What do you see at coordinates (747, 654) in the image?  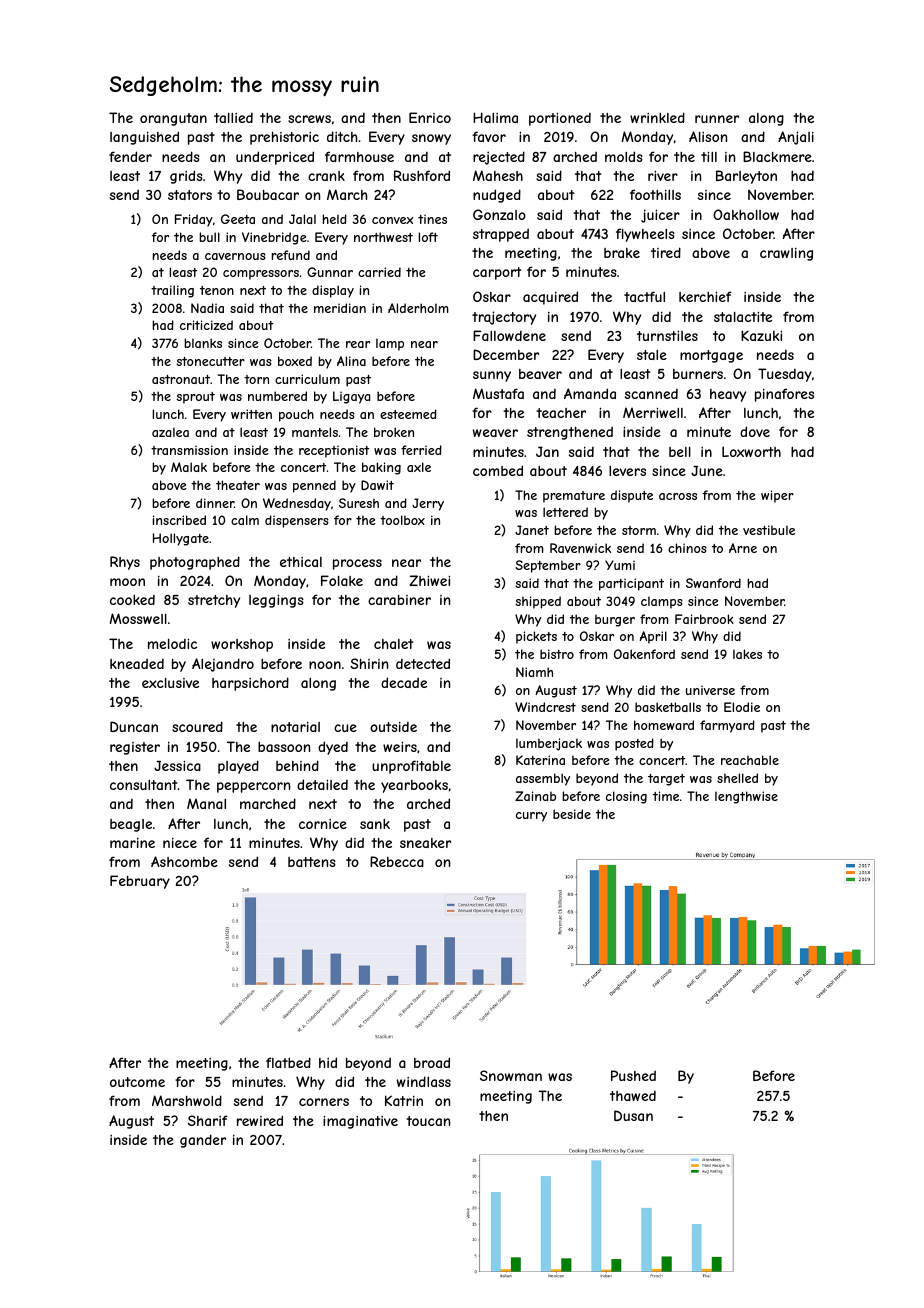 I see `lakes` at bounding box center [747, 654].
